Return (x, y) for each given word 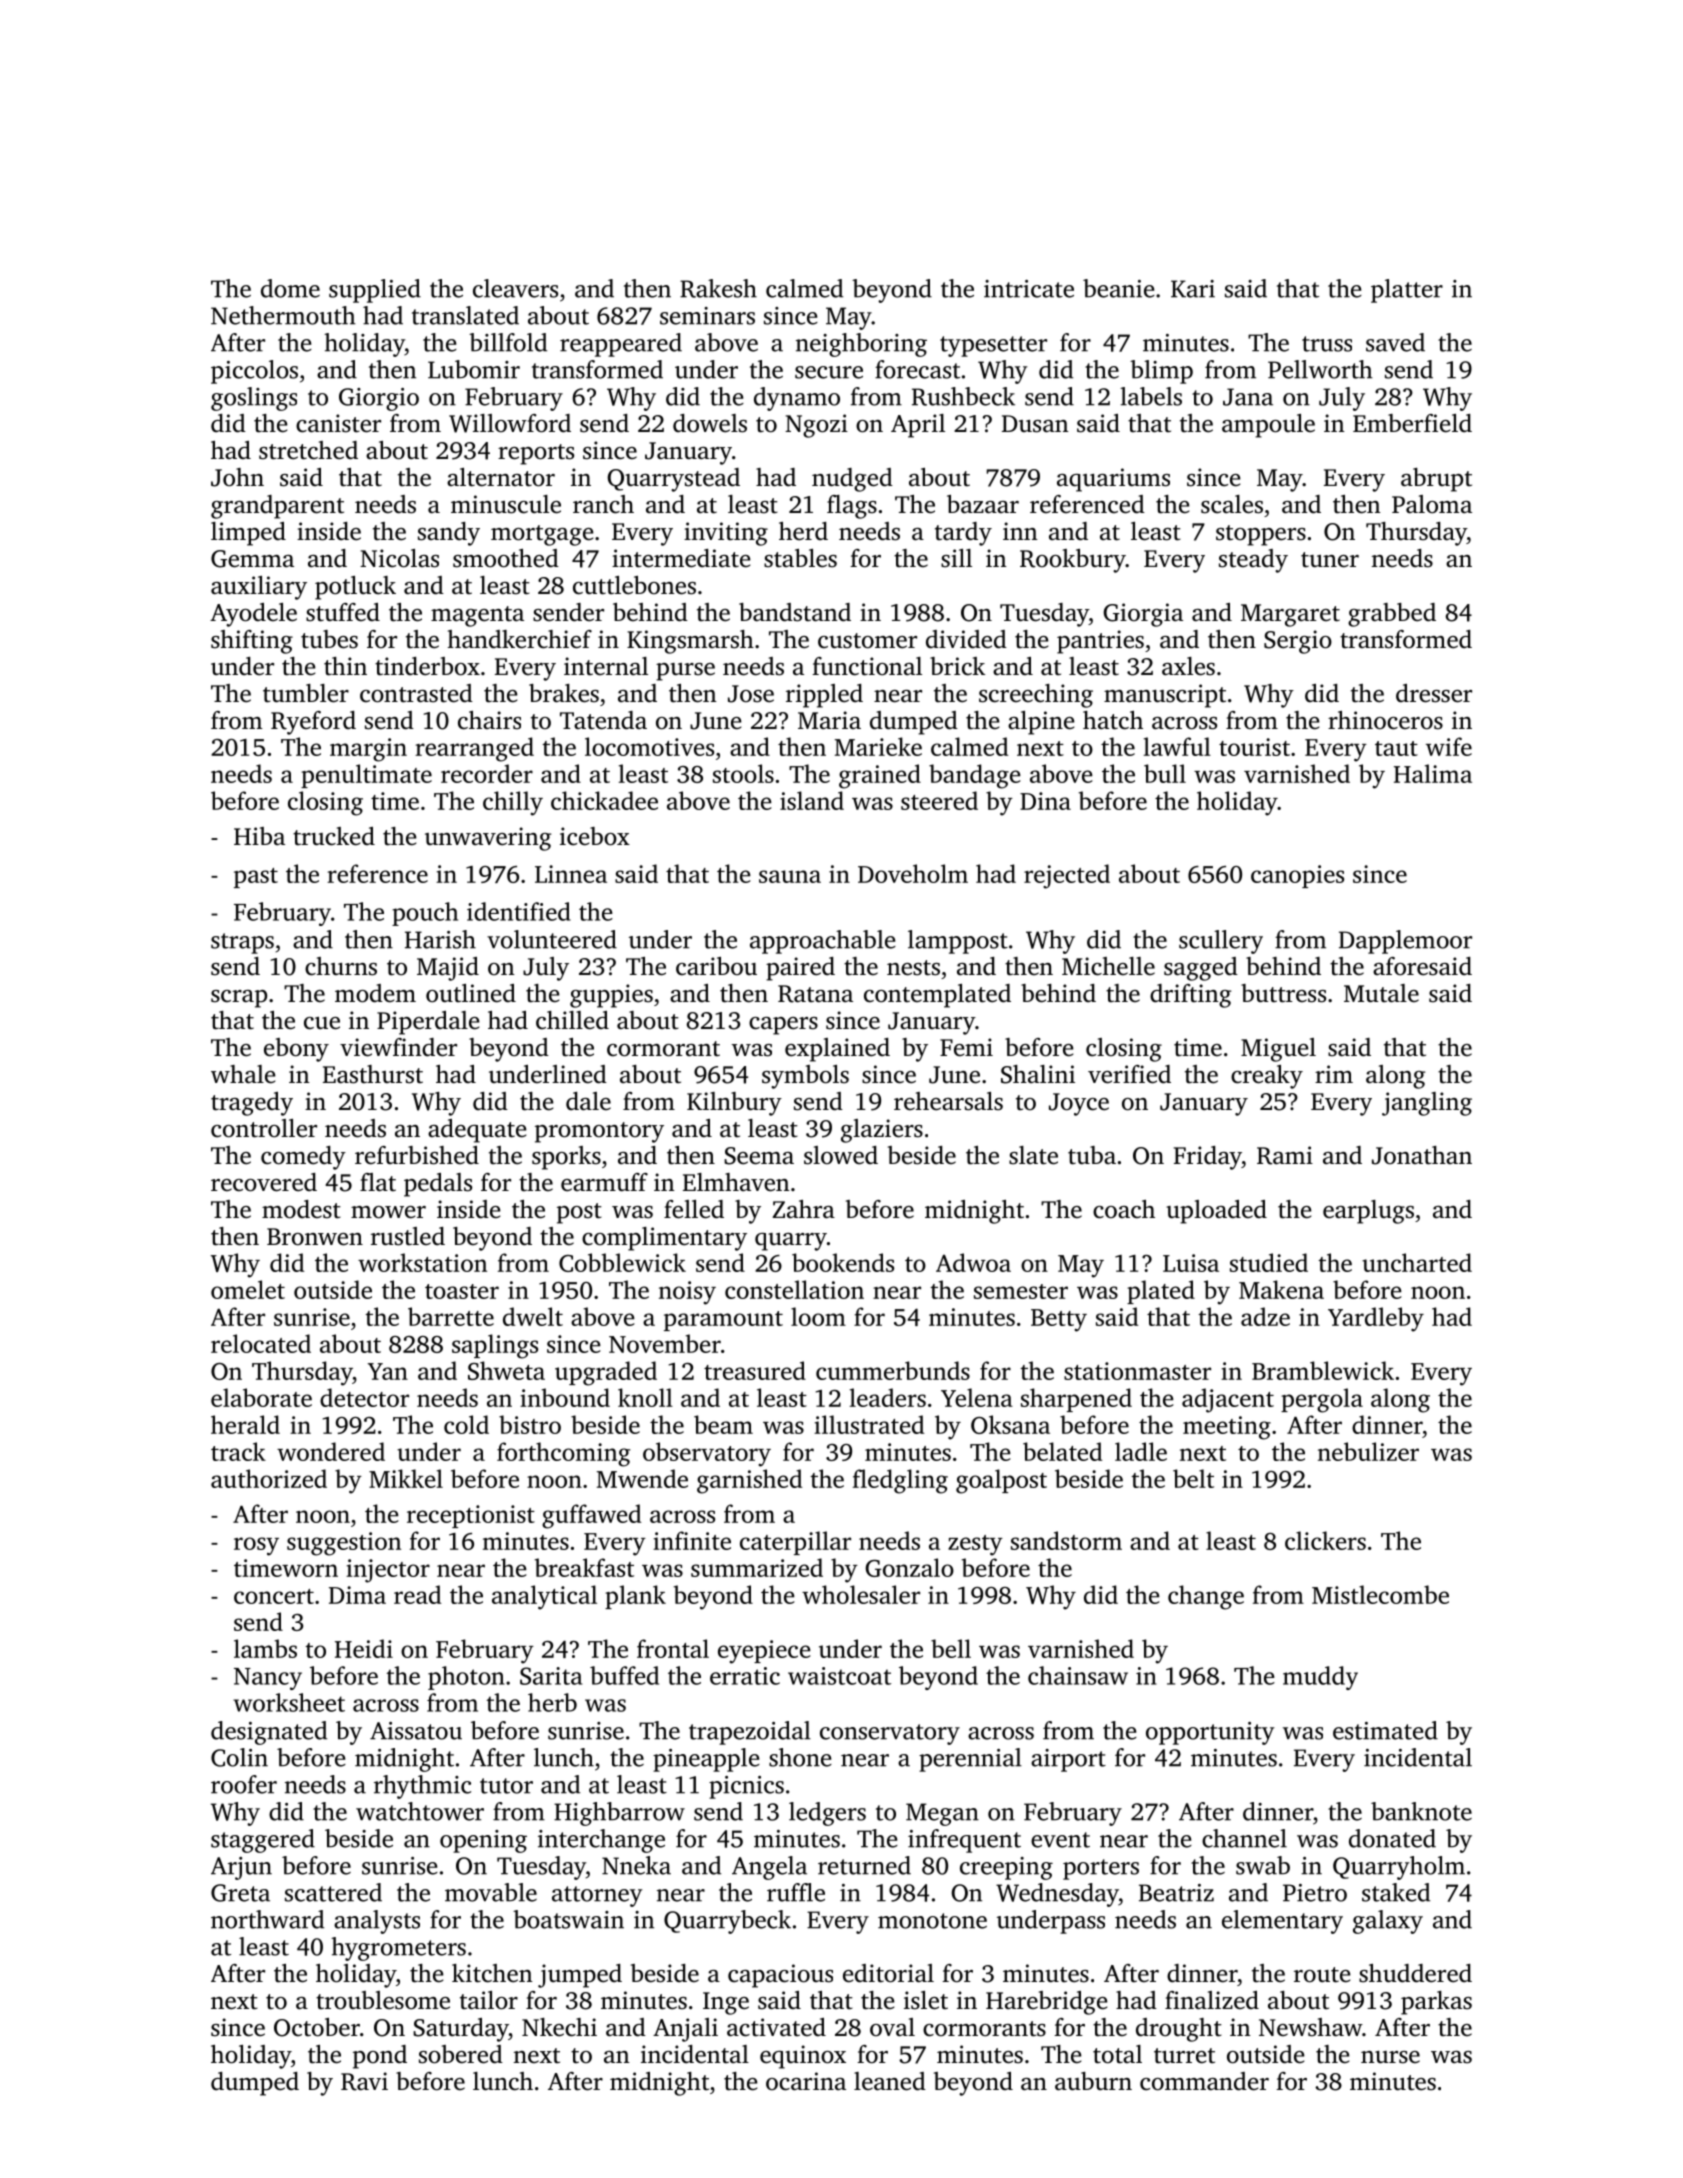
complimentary (664, 1239)
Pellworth (1320, 369)
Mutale (1381, 993)
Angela (769, 1868)
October (317, 2027)
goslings (254, 399)
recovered (264, 1182)
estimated (1385, 1730)
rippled (824, 696)
